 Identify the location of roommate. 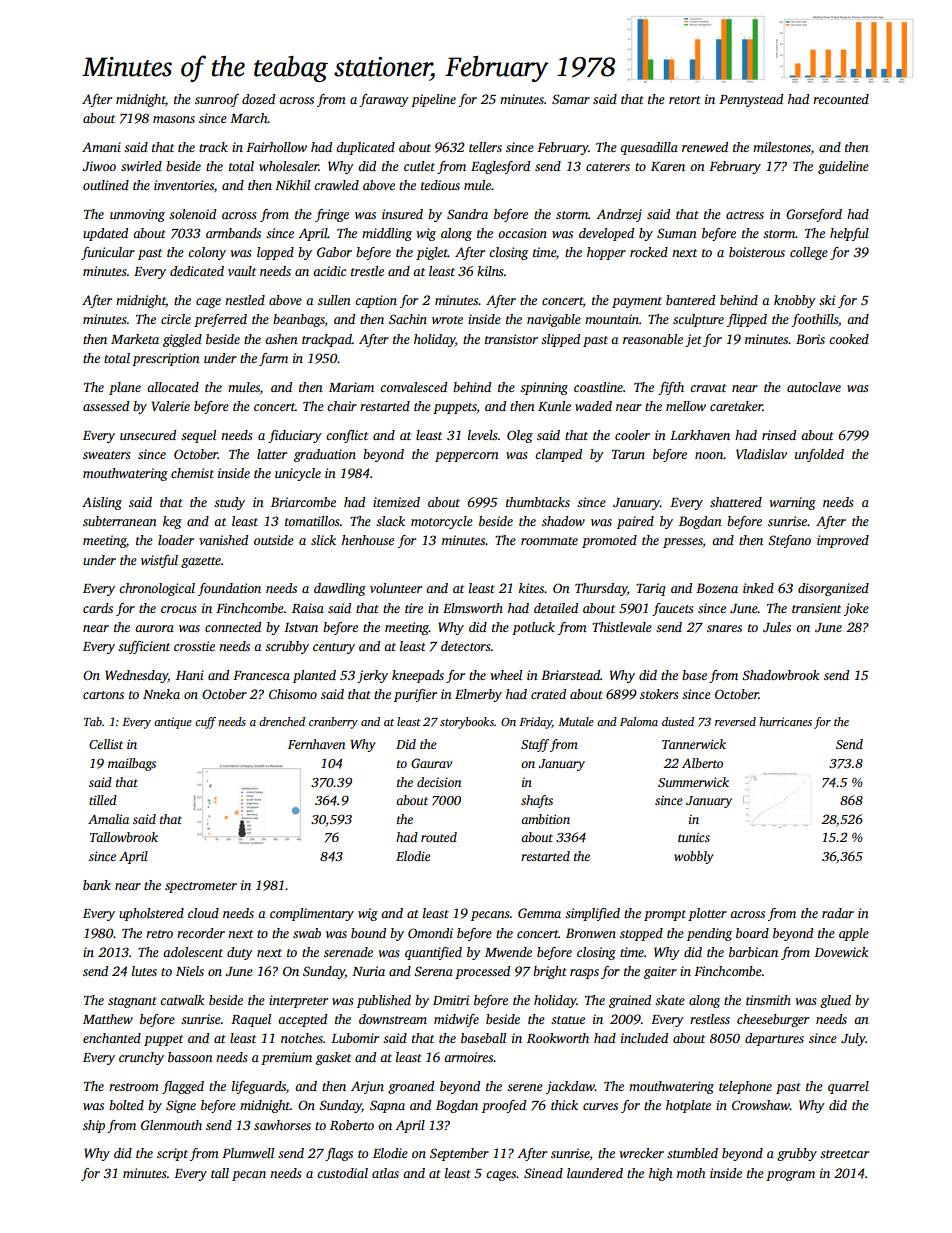
(549, 541).
